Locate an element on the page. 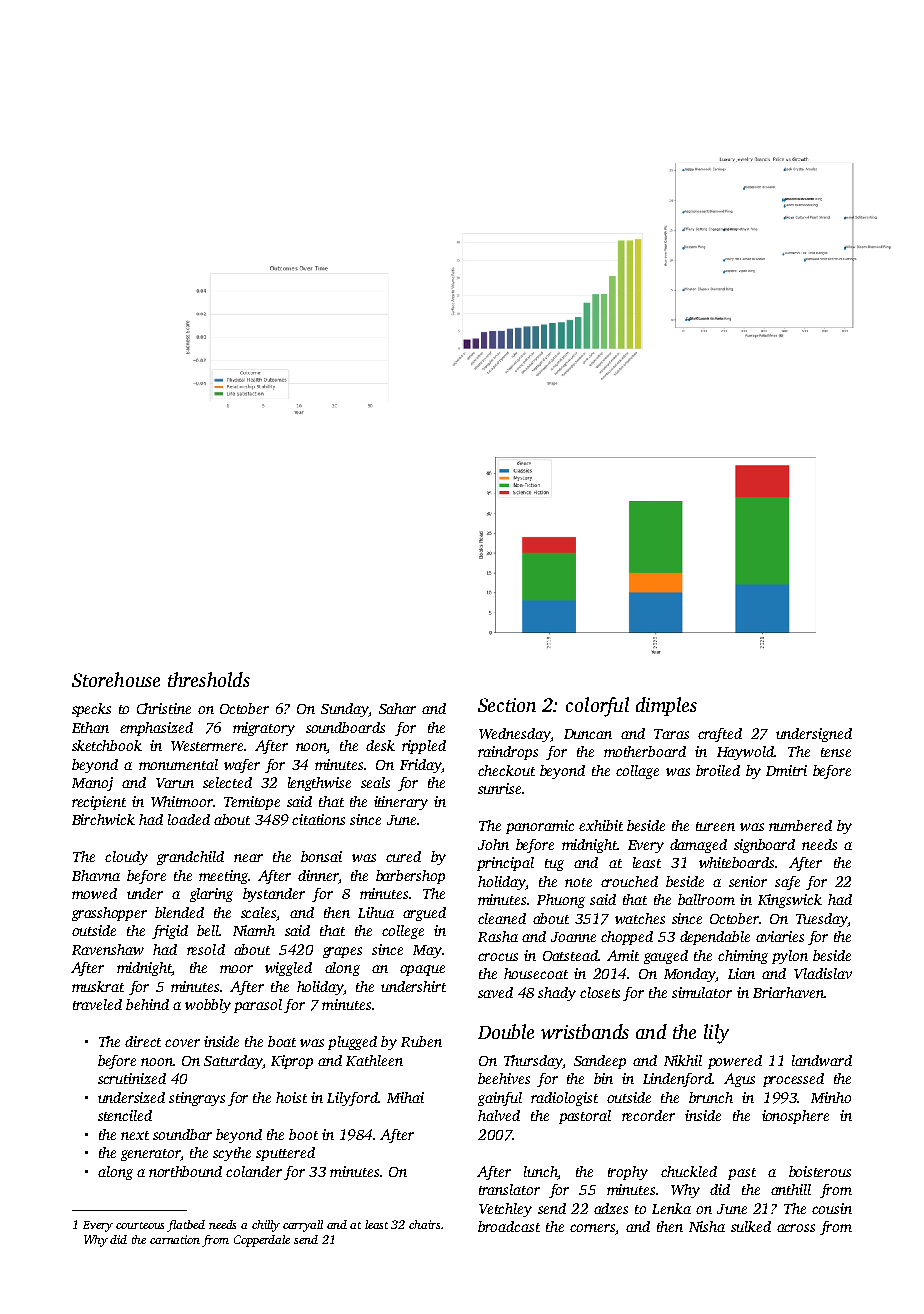  halved is located at coordinates (499, 1115).
